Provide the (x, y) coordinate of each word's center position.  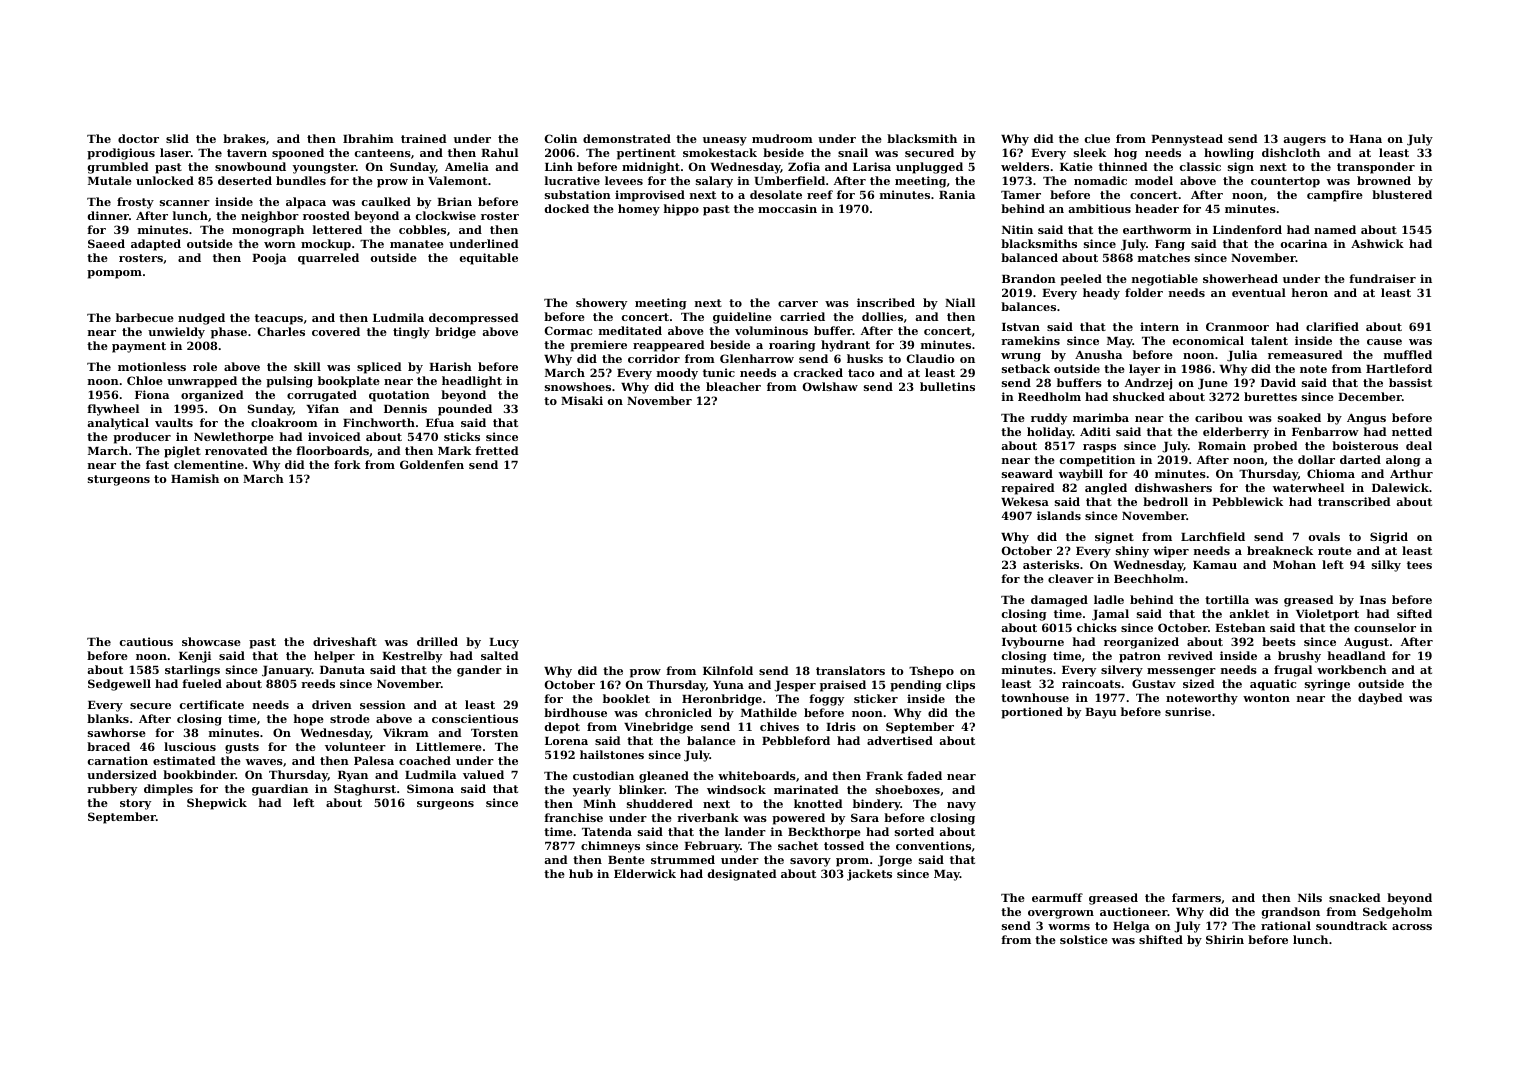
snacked (1355, 897)
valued (483, 774)
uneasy (725, 141)
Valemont (457, 180)
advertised (900, 740)
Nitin (1017, 229)
